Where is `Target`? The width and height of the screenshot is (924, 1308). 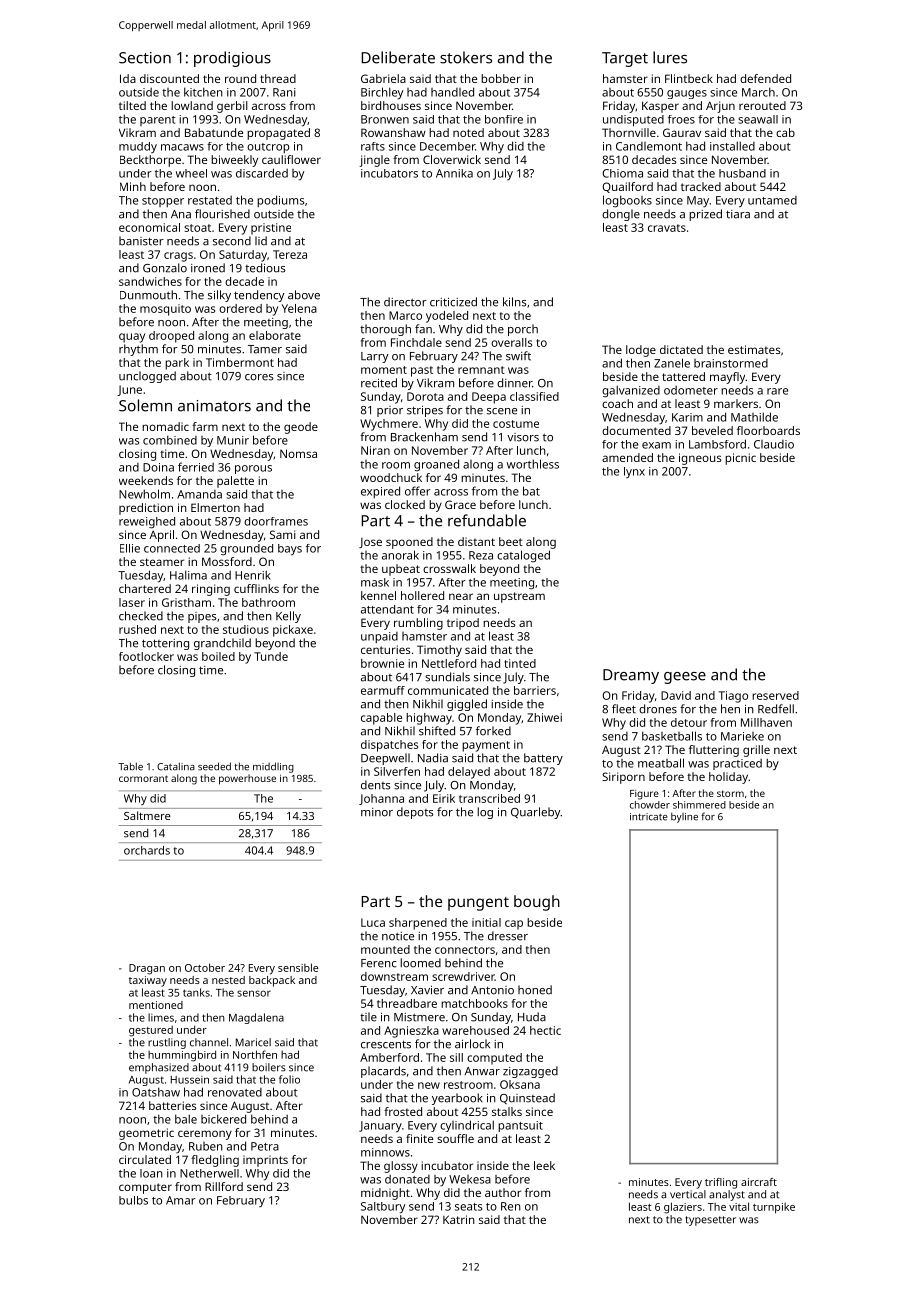
Target is located at coordinates (625, 59).
